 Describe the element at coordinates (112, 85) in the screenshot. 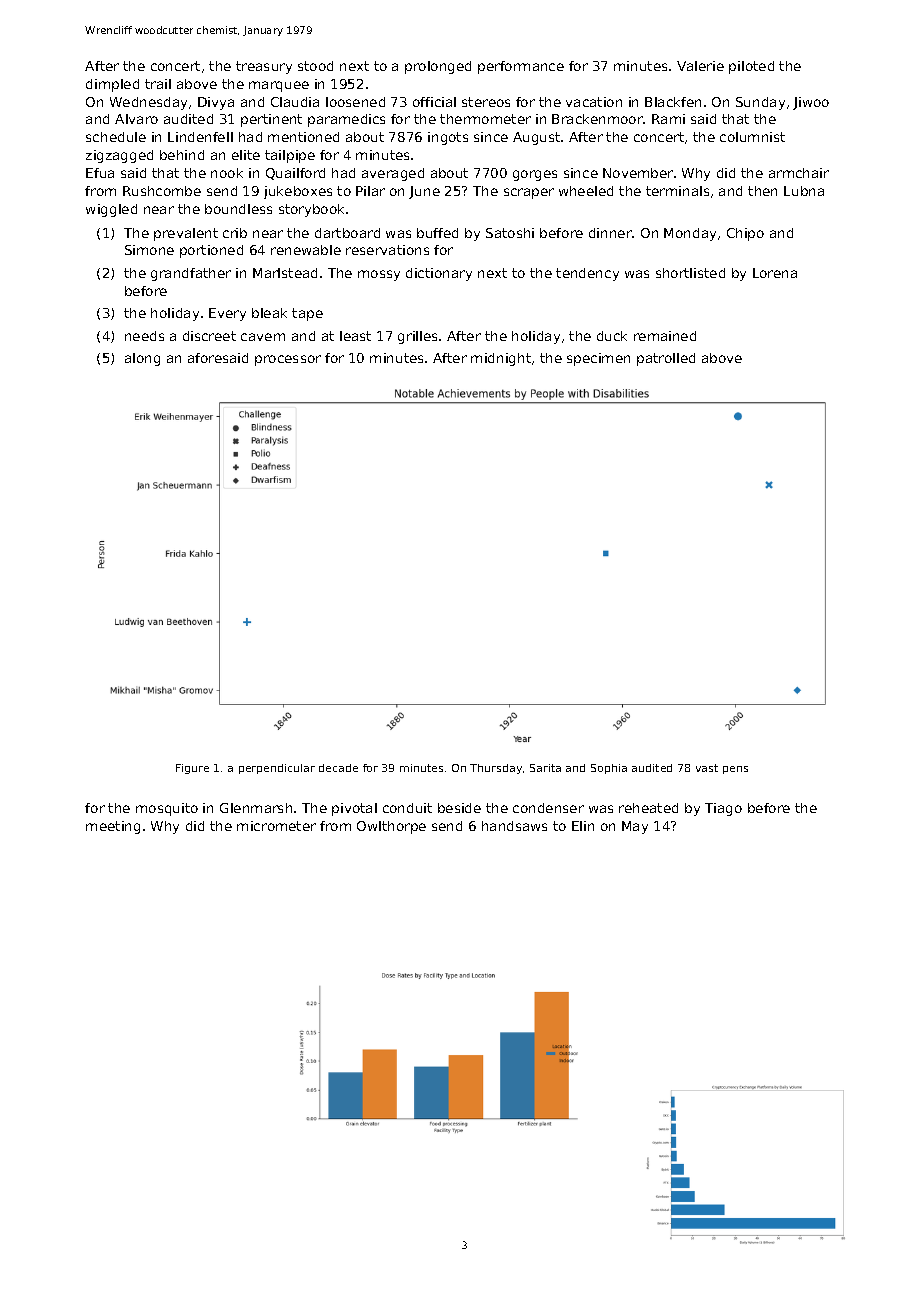

I see `dimpled` at that location.
